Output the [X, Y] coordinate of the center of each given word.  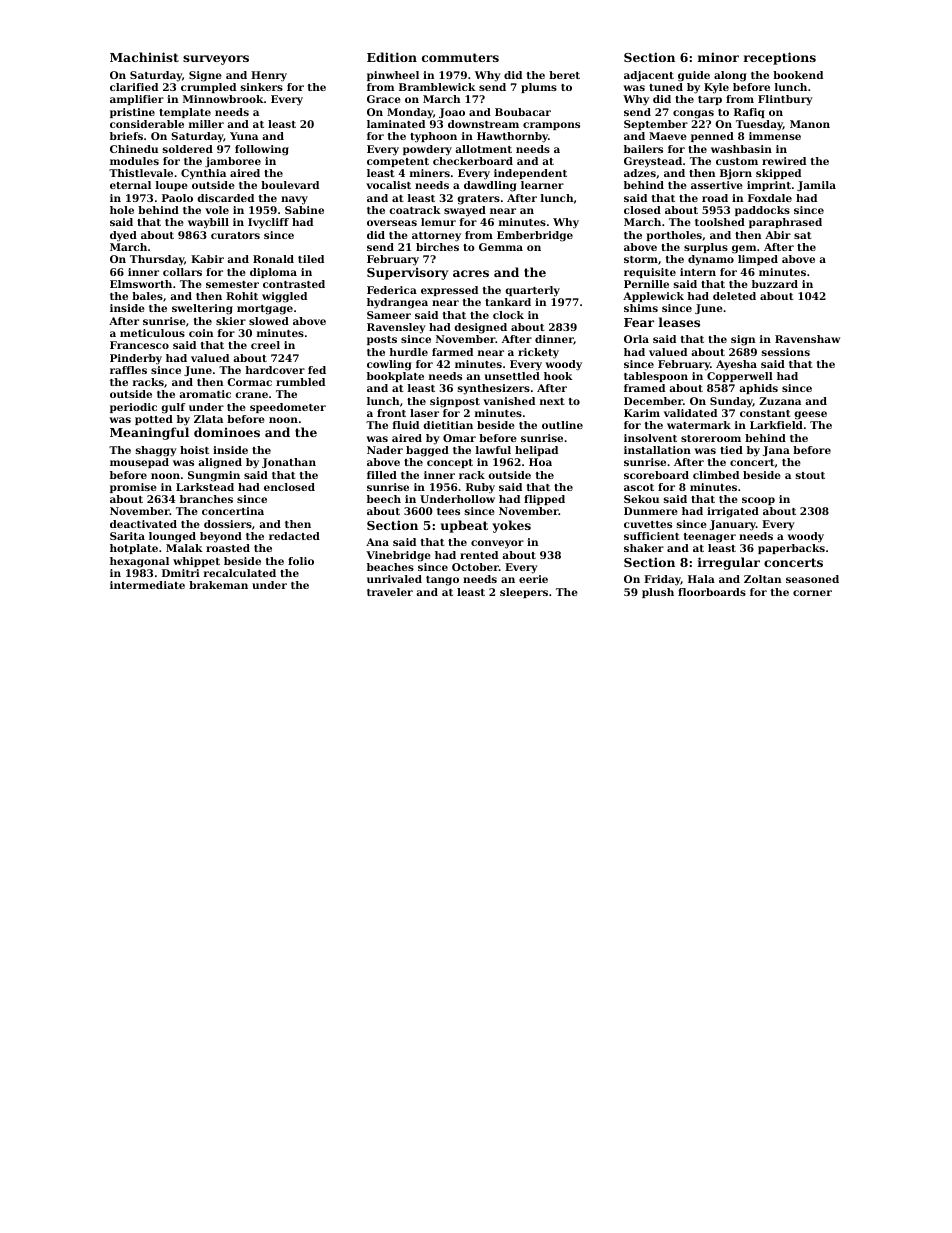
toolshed [720, 222]
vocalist [388, 185]
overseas [392, 223]
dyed [123, 236]
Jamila [816, 186]
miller [206, 124]
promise [133, 488]
